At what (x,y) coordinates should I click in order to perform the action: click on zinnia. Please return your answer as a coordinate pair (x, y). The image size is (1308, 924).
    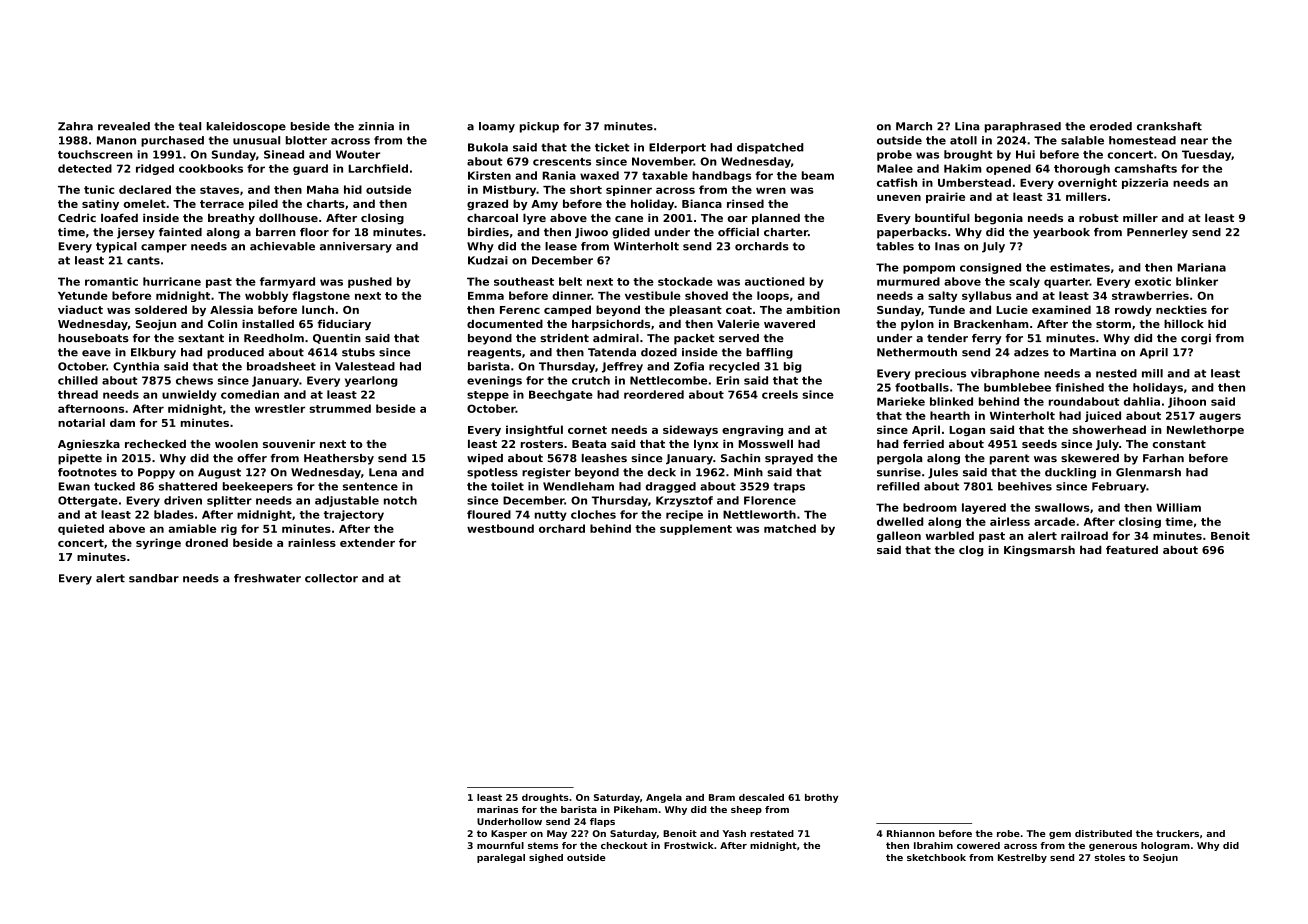
    Looking at the image, I should click on (376, 126).
